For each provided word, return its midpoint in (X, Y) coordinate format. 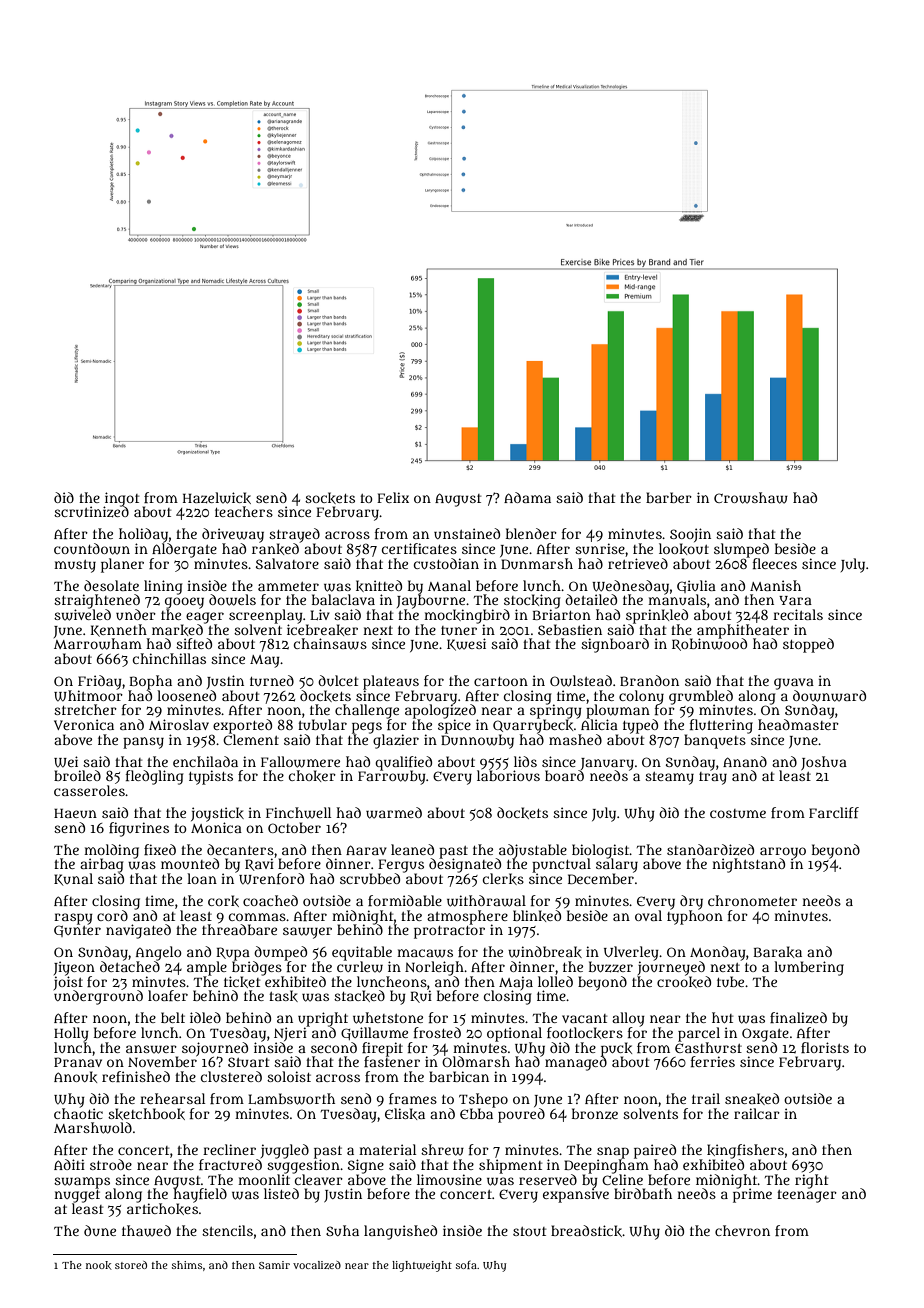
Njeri (290, 1034)
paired (655, 1151)
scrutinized (91, 511)
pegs (367, 728)
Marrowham (98, 644)
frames (413, 1098)
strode (111, 1164)
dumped (280, 953)
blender (531, 533)
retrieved (638, 563)
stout (529, 1231)
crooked (684, 982)
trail (706, 1098)
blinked (537, 916)
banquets (715, 741)
